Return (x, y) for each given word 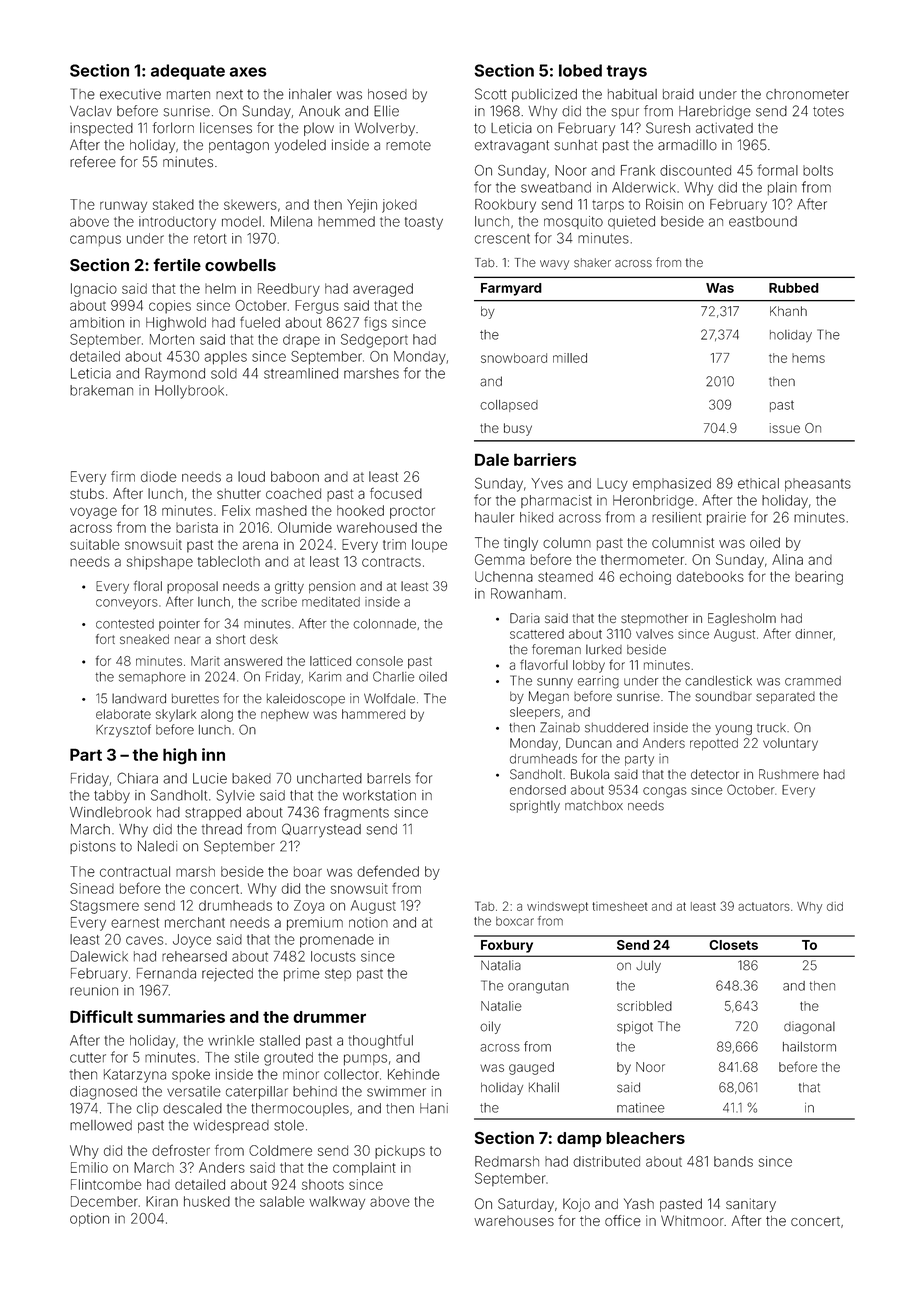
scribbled (644, 1006)
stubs (87, 493)
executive (130, 94)
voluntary (790, 744)
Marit (205, 661)
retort (210, 239)
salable (282, 1201)
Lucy (612, 485)
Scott (491, 94)
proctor (412, 513)
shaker (592, 263)
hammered (373, 714)
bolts (818, 170)
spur (625, 113)
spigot (635, 1027)
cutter (88, 1058)
